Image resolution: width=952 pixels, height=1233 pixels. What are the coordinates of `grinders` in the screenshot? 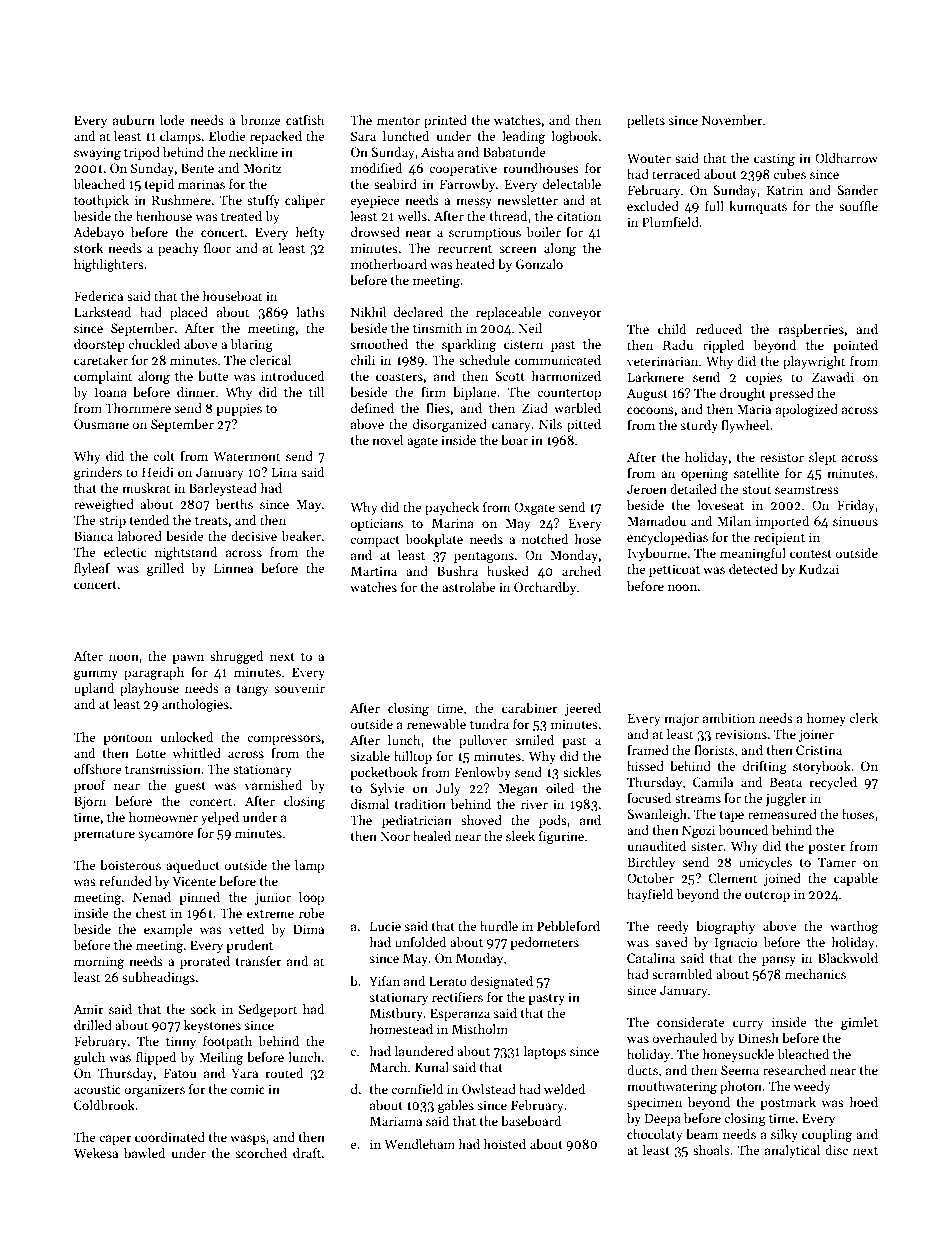 It's located at (98, 473).
